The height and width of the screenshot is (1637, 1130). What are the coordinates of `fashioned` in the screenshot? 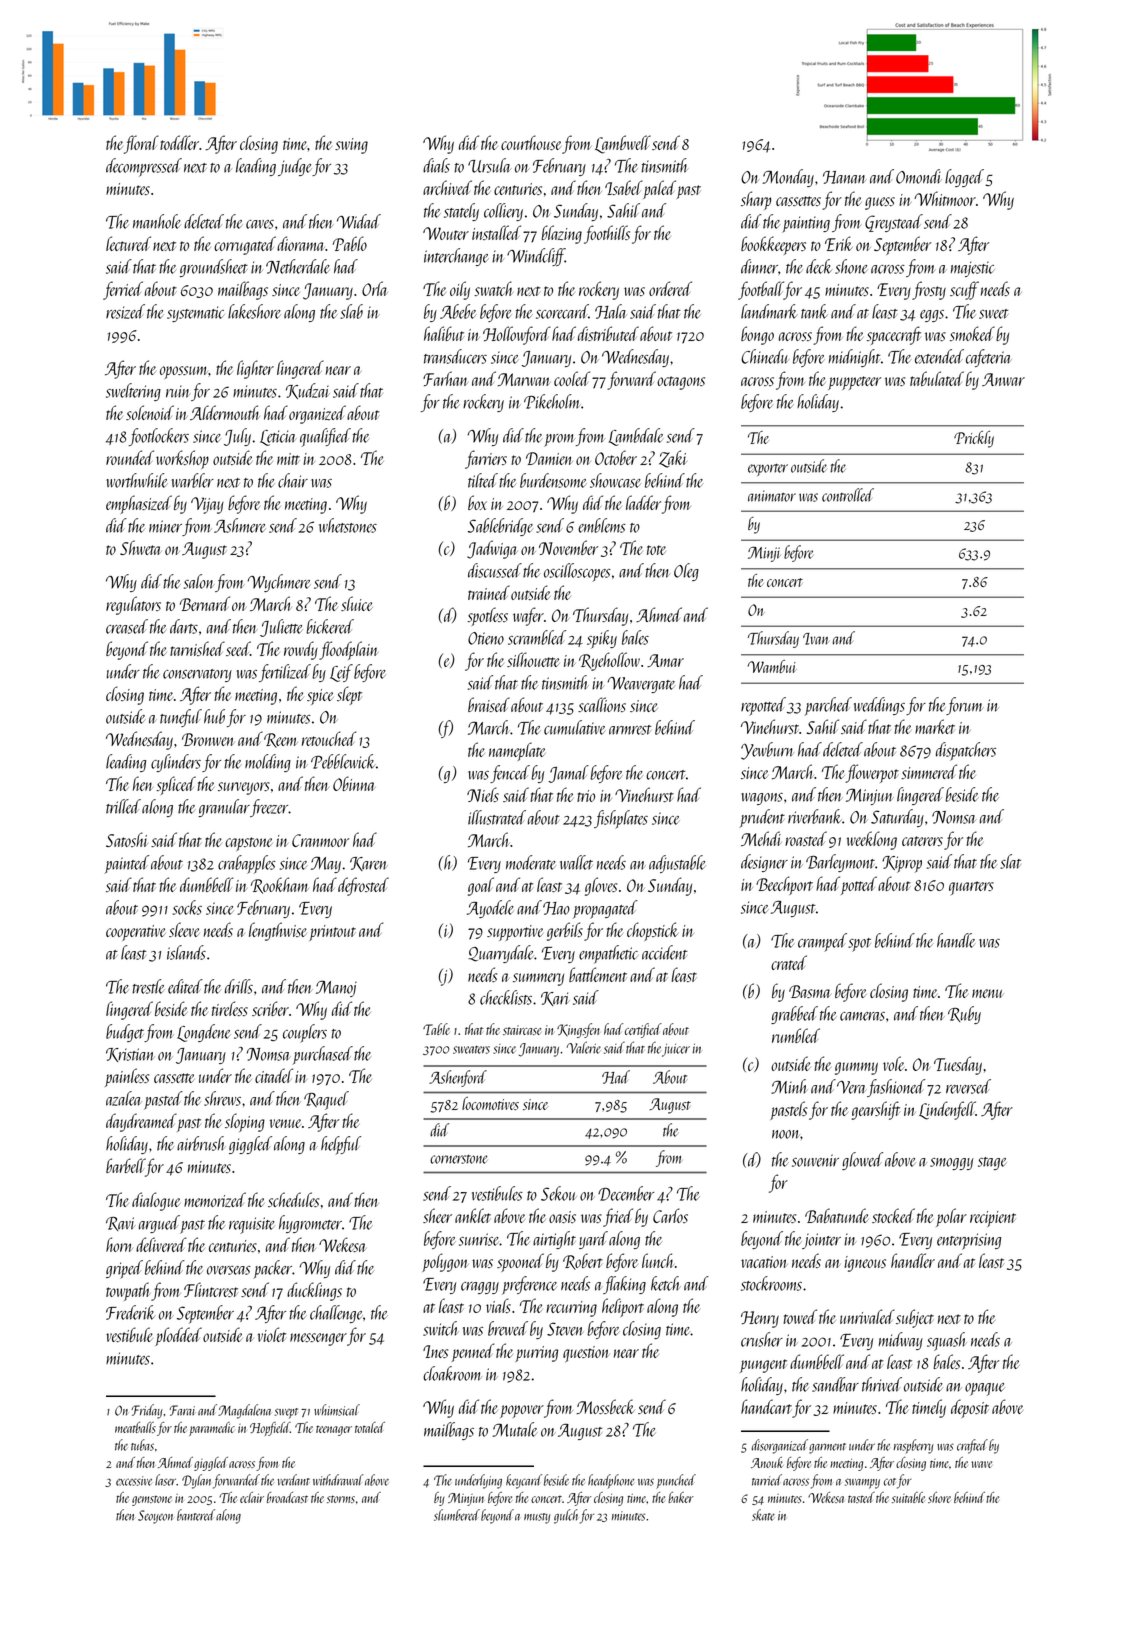 It's located at (896, 1088).
